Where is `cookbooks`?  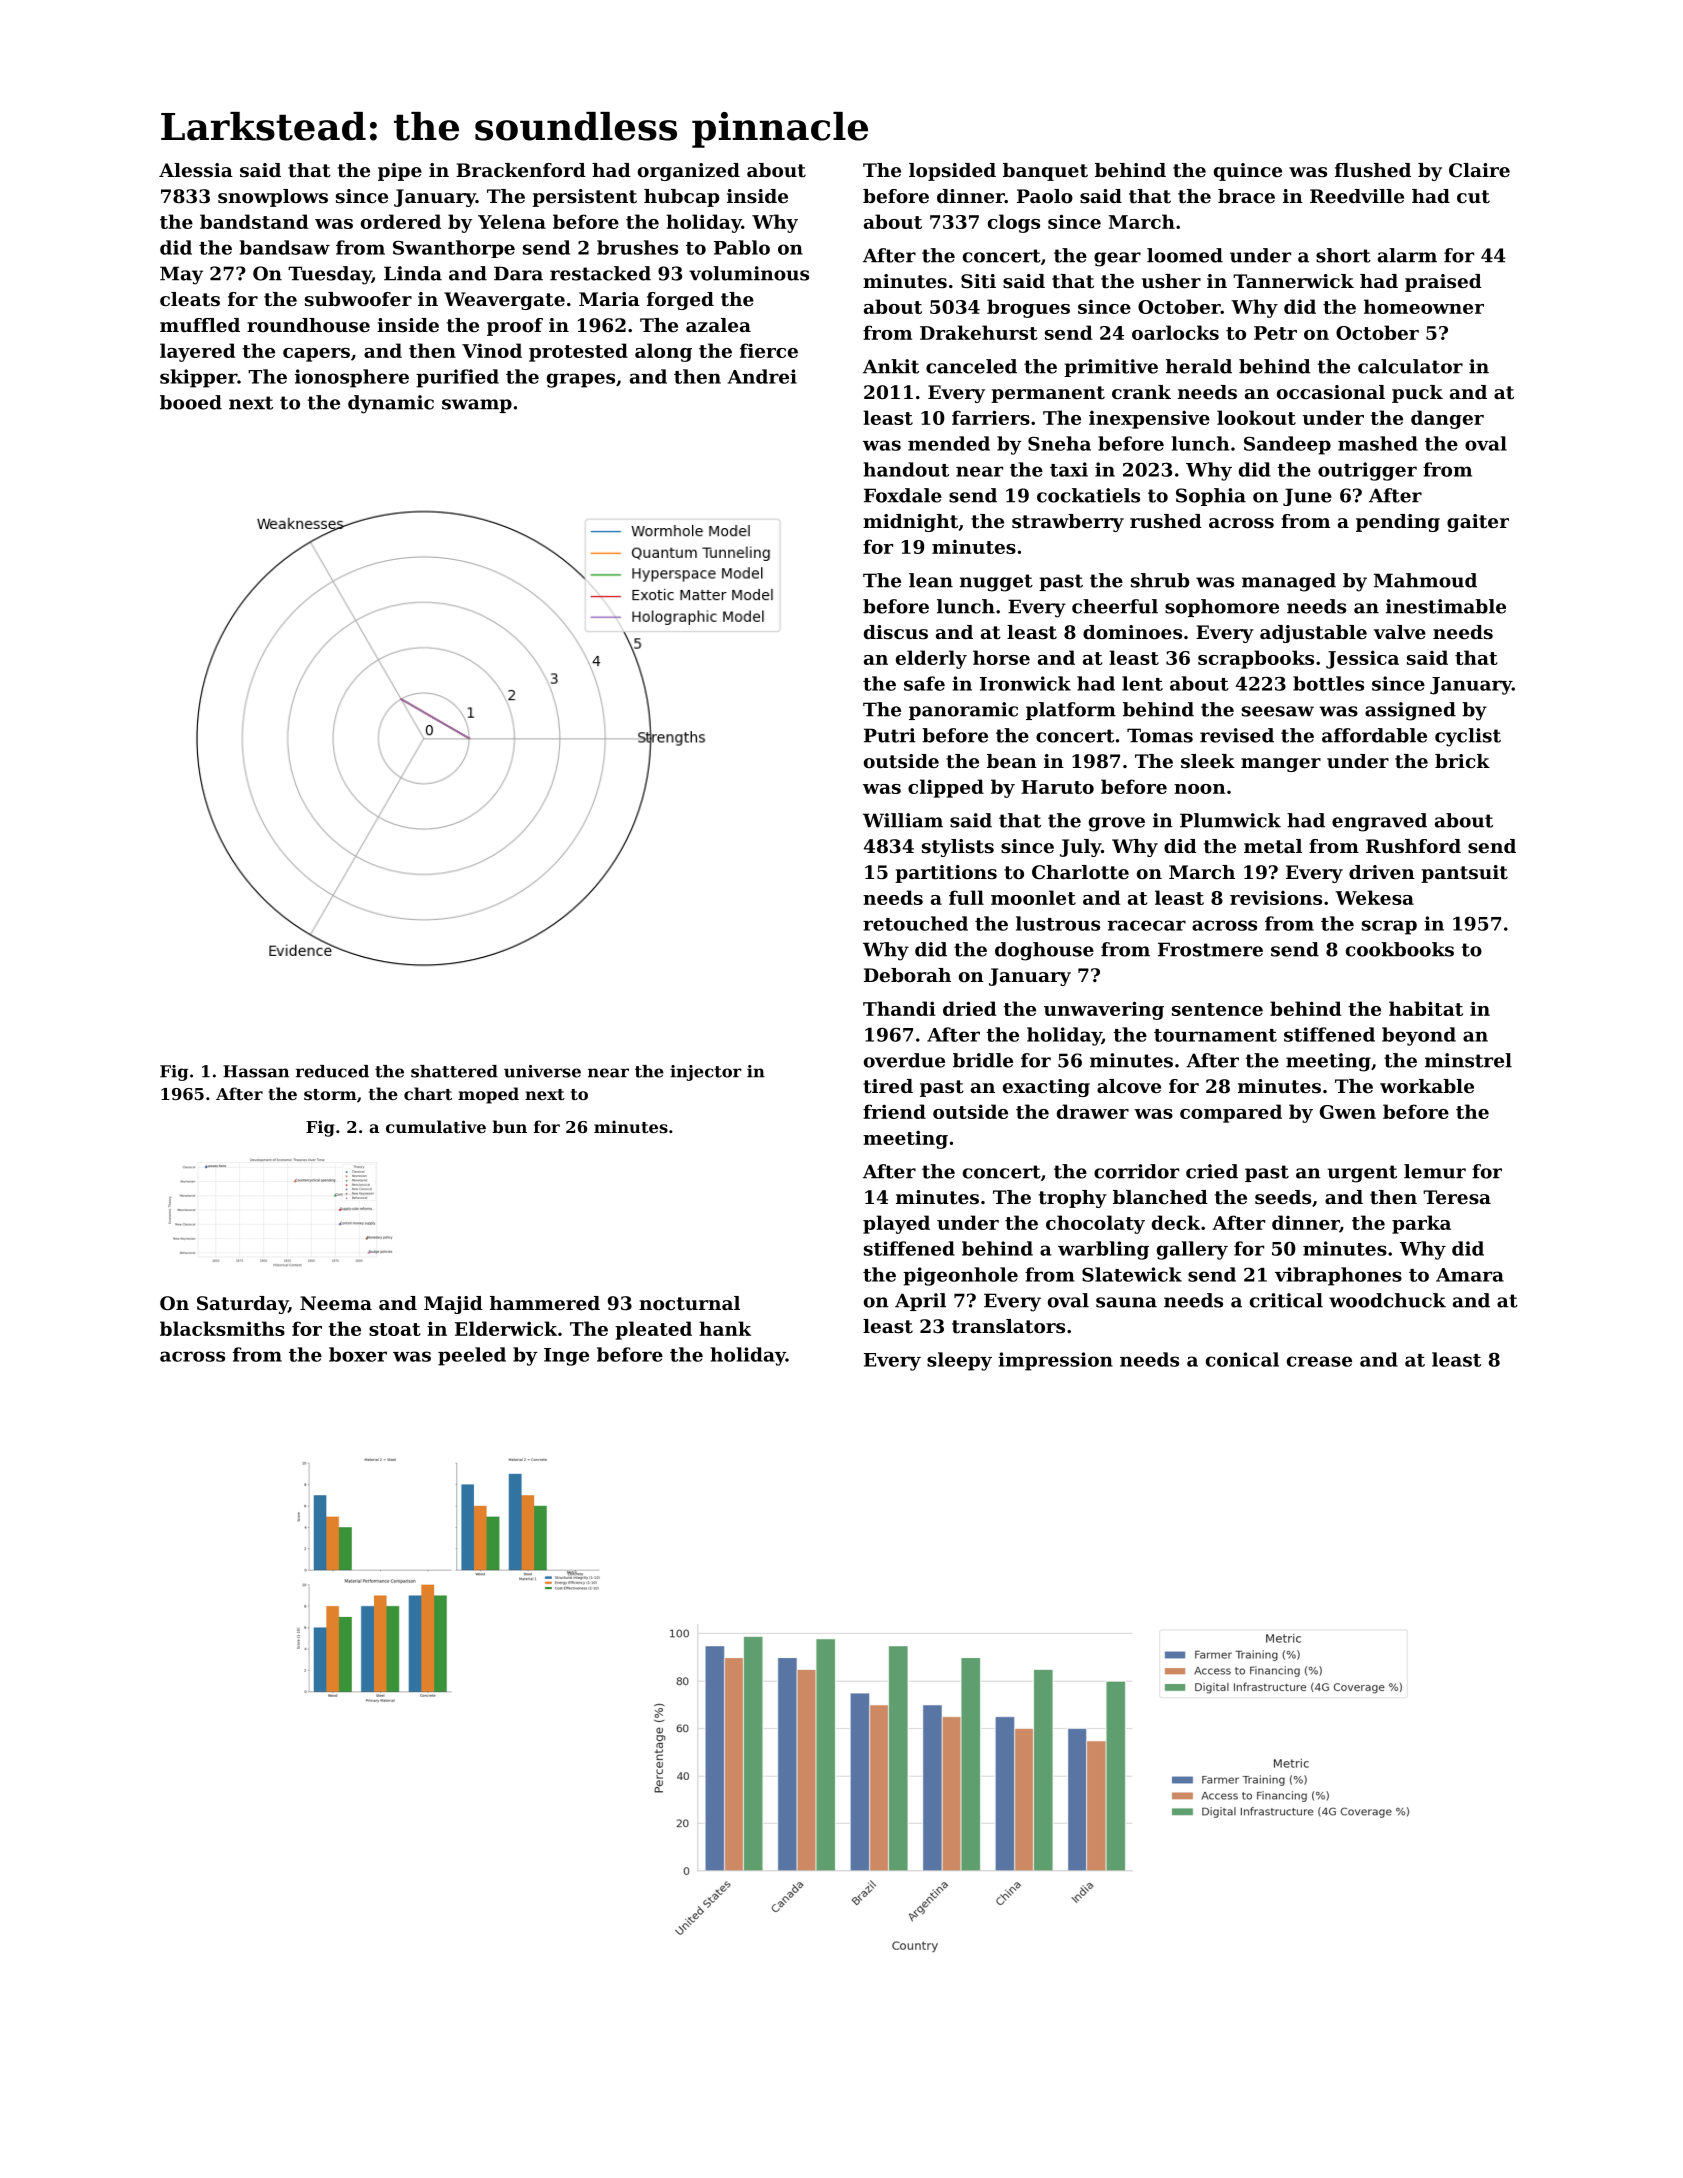 cookbooks is located at coordinates (1400, 949).
